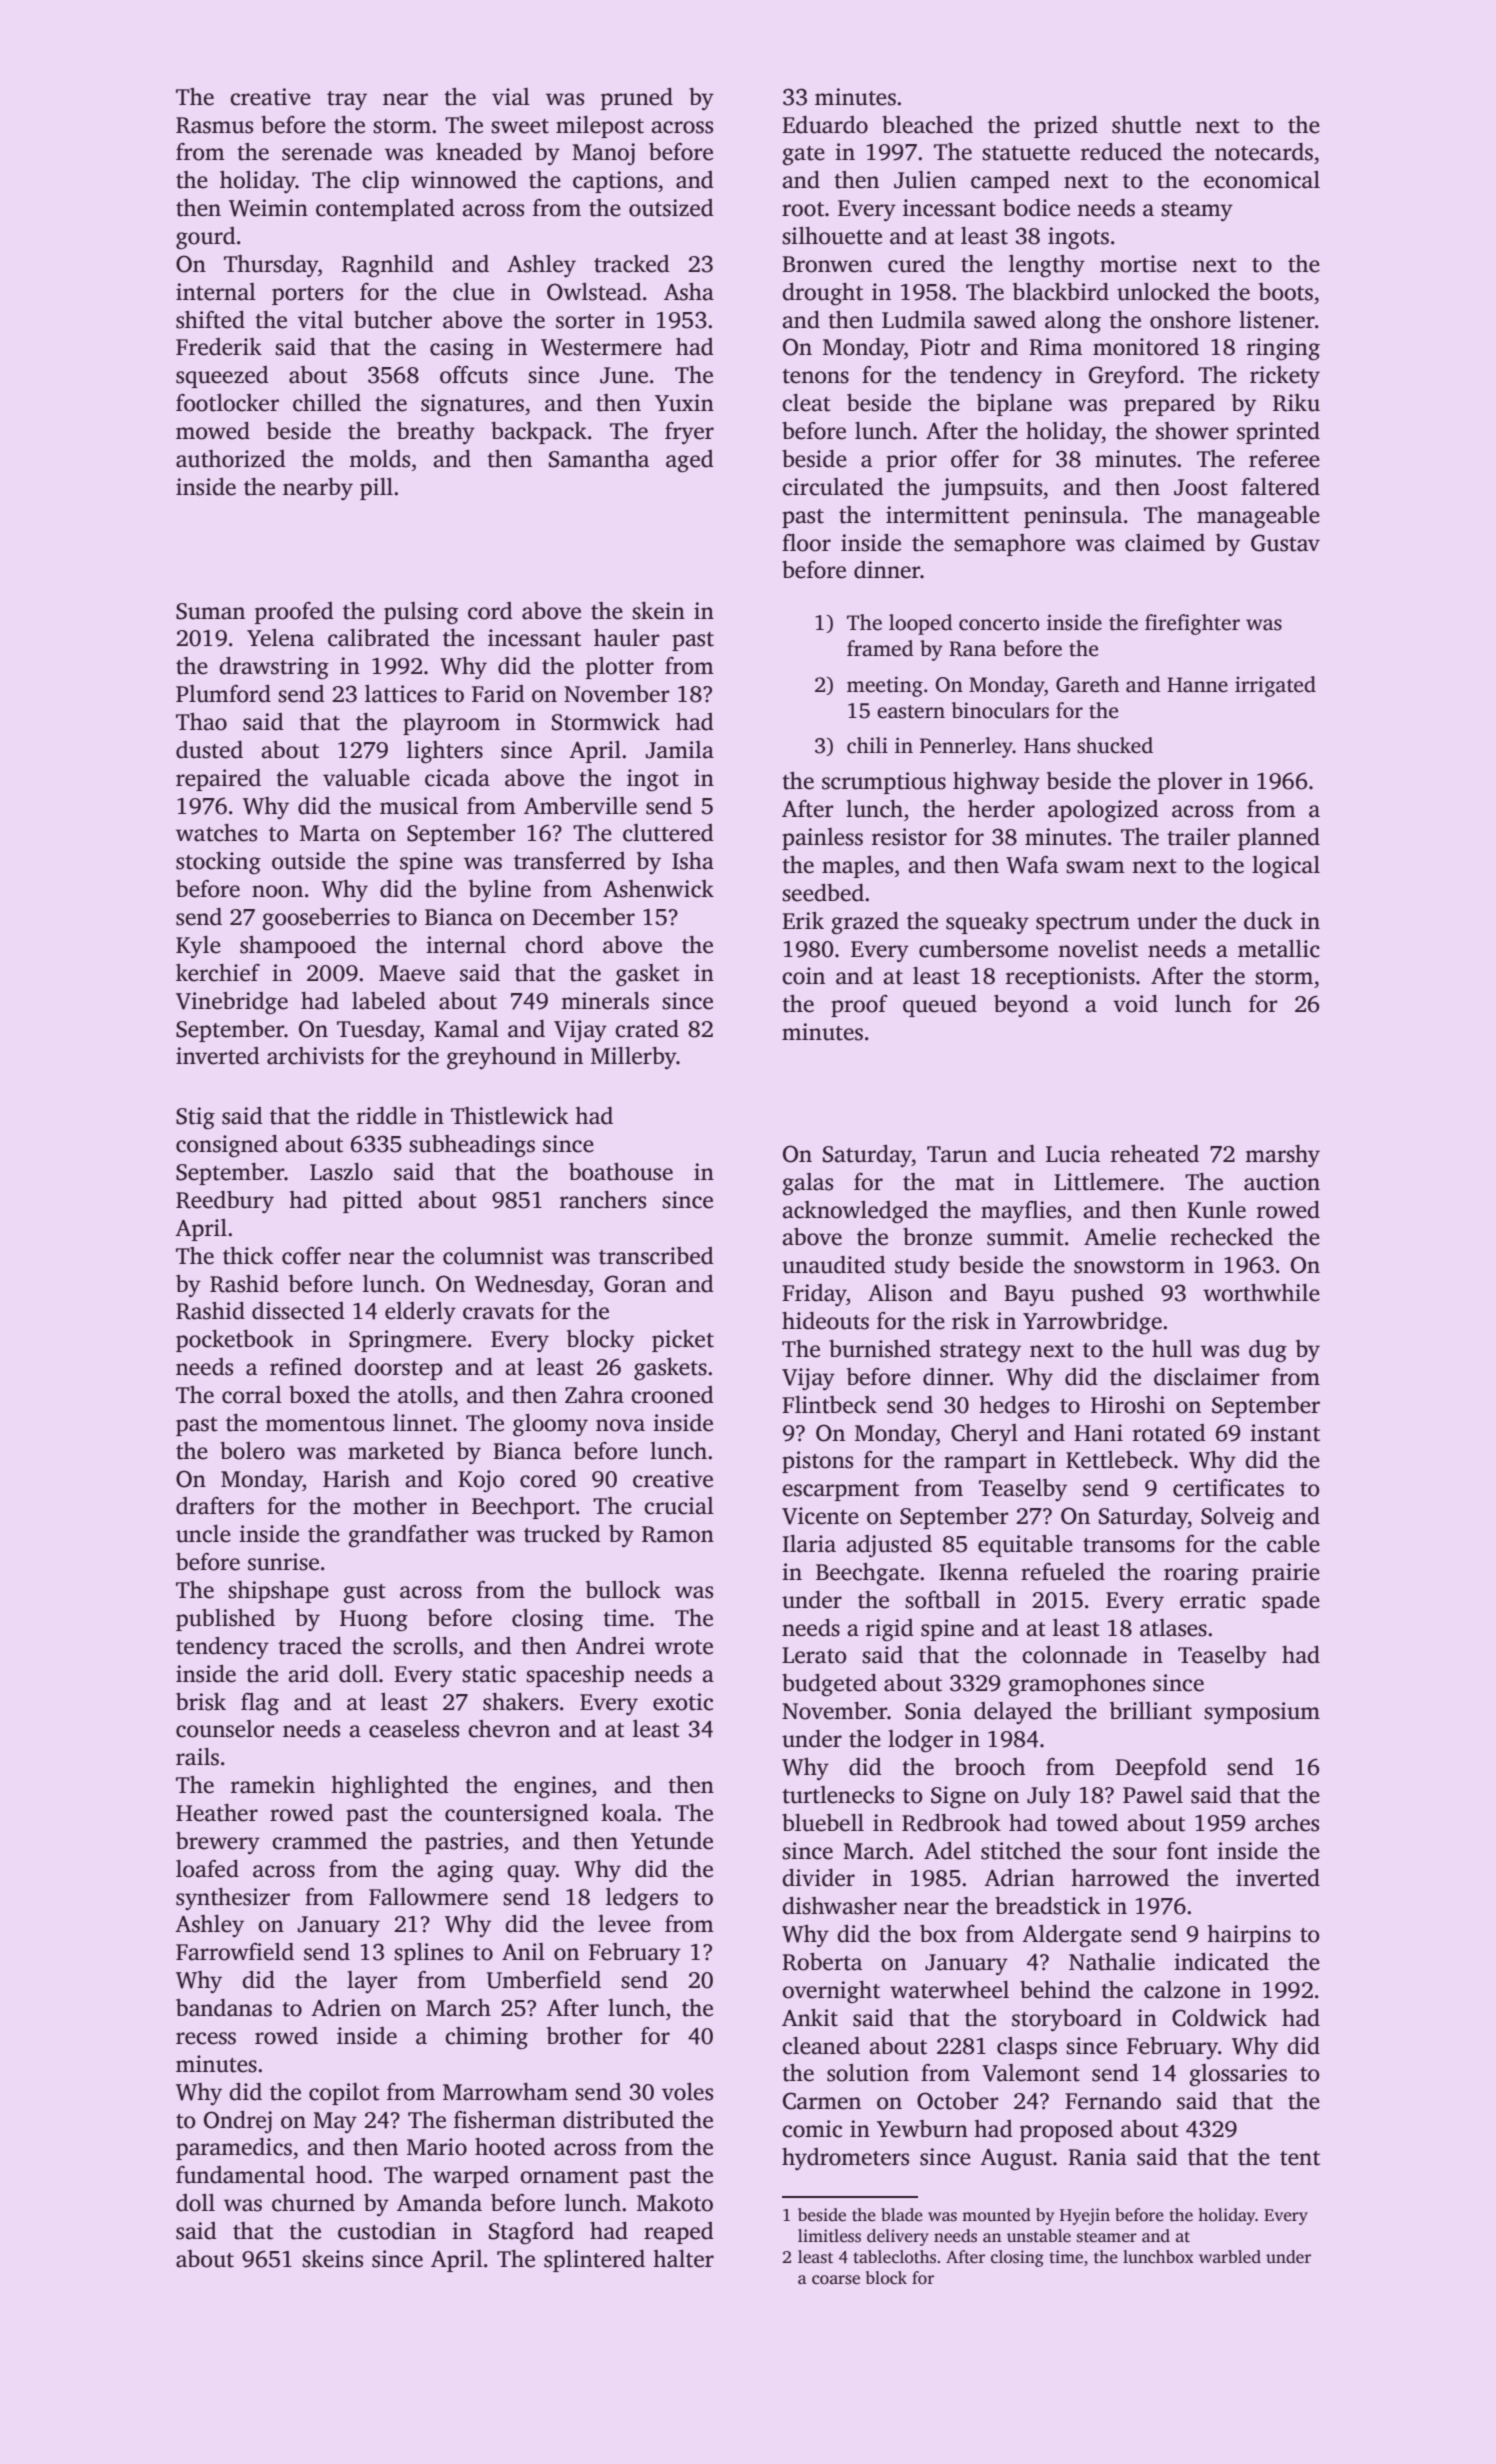  What do you see at coordinates (620, 668) in the screenshot?
I see `plotter` at bounding box center [620, 668].
